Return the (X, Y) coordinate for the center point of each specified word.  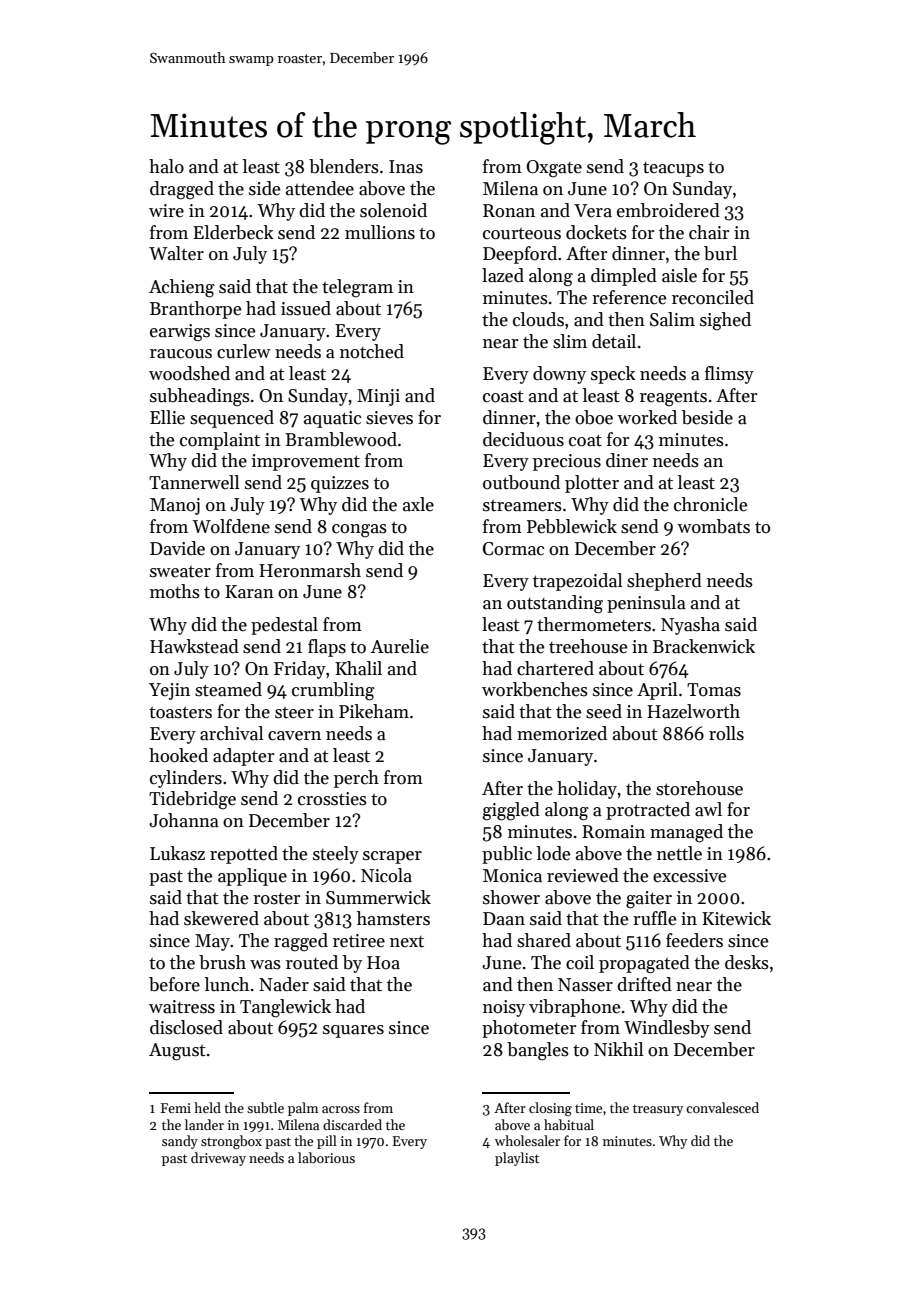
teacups (673, 169)
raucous (181, 354)
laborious (326, 1157)
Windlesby (667, 1029)
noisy (504, 1008)
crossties (332, 799)
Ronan (509, 211)
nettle (679, 853)
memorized (562, 733)
